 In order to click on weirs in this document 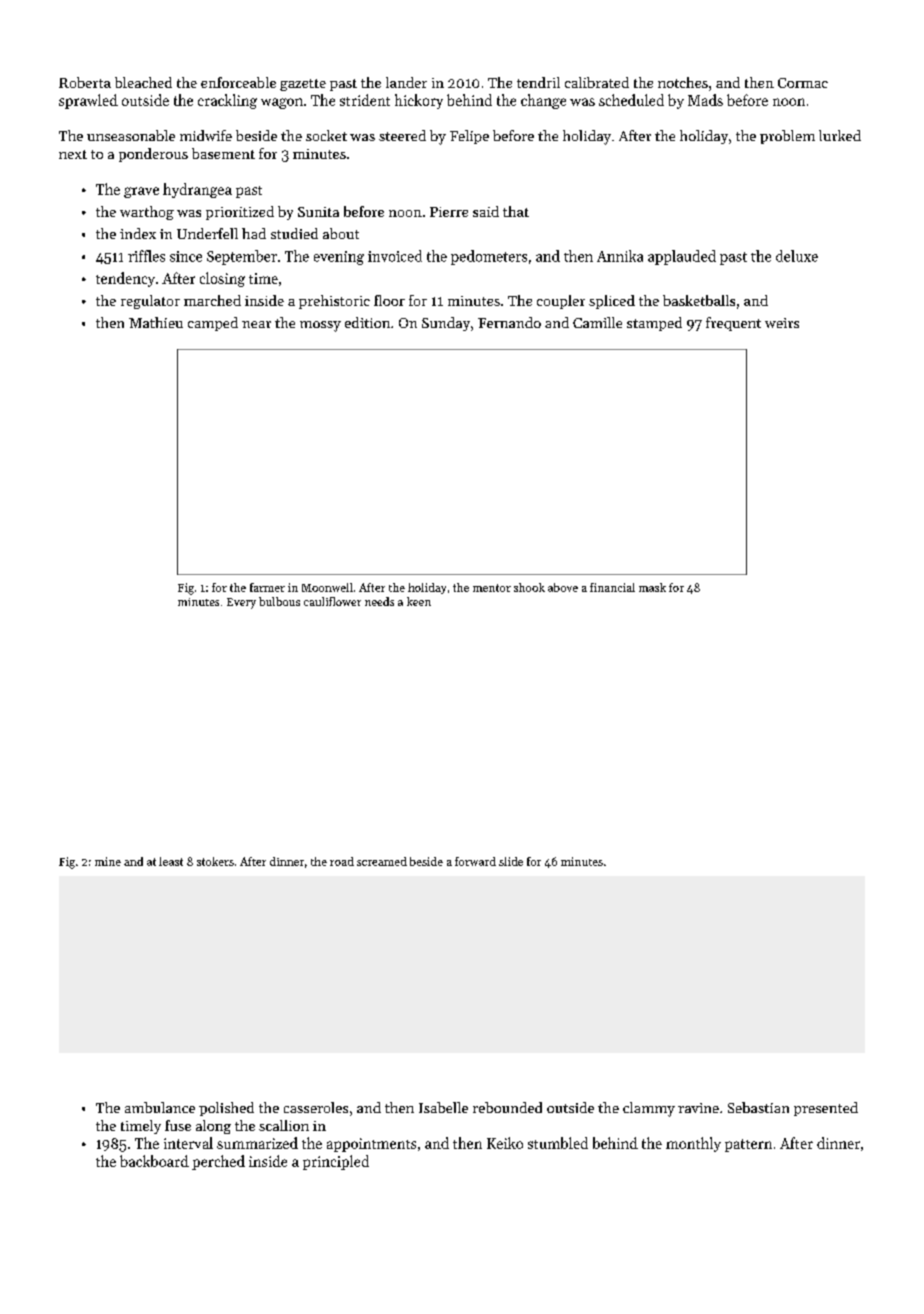, I will do `click(782, 323)`.
